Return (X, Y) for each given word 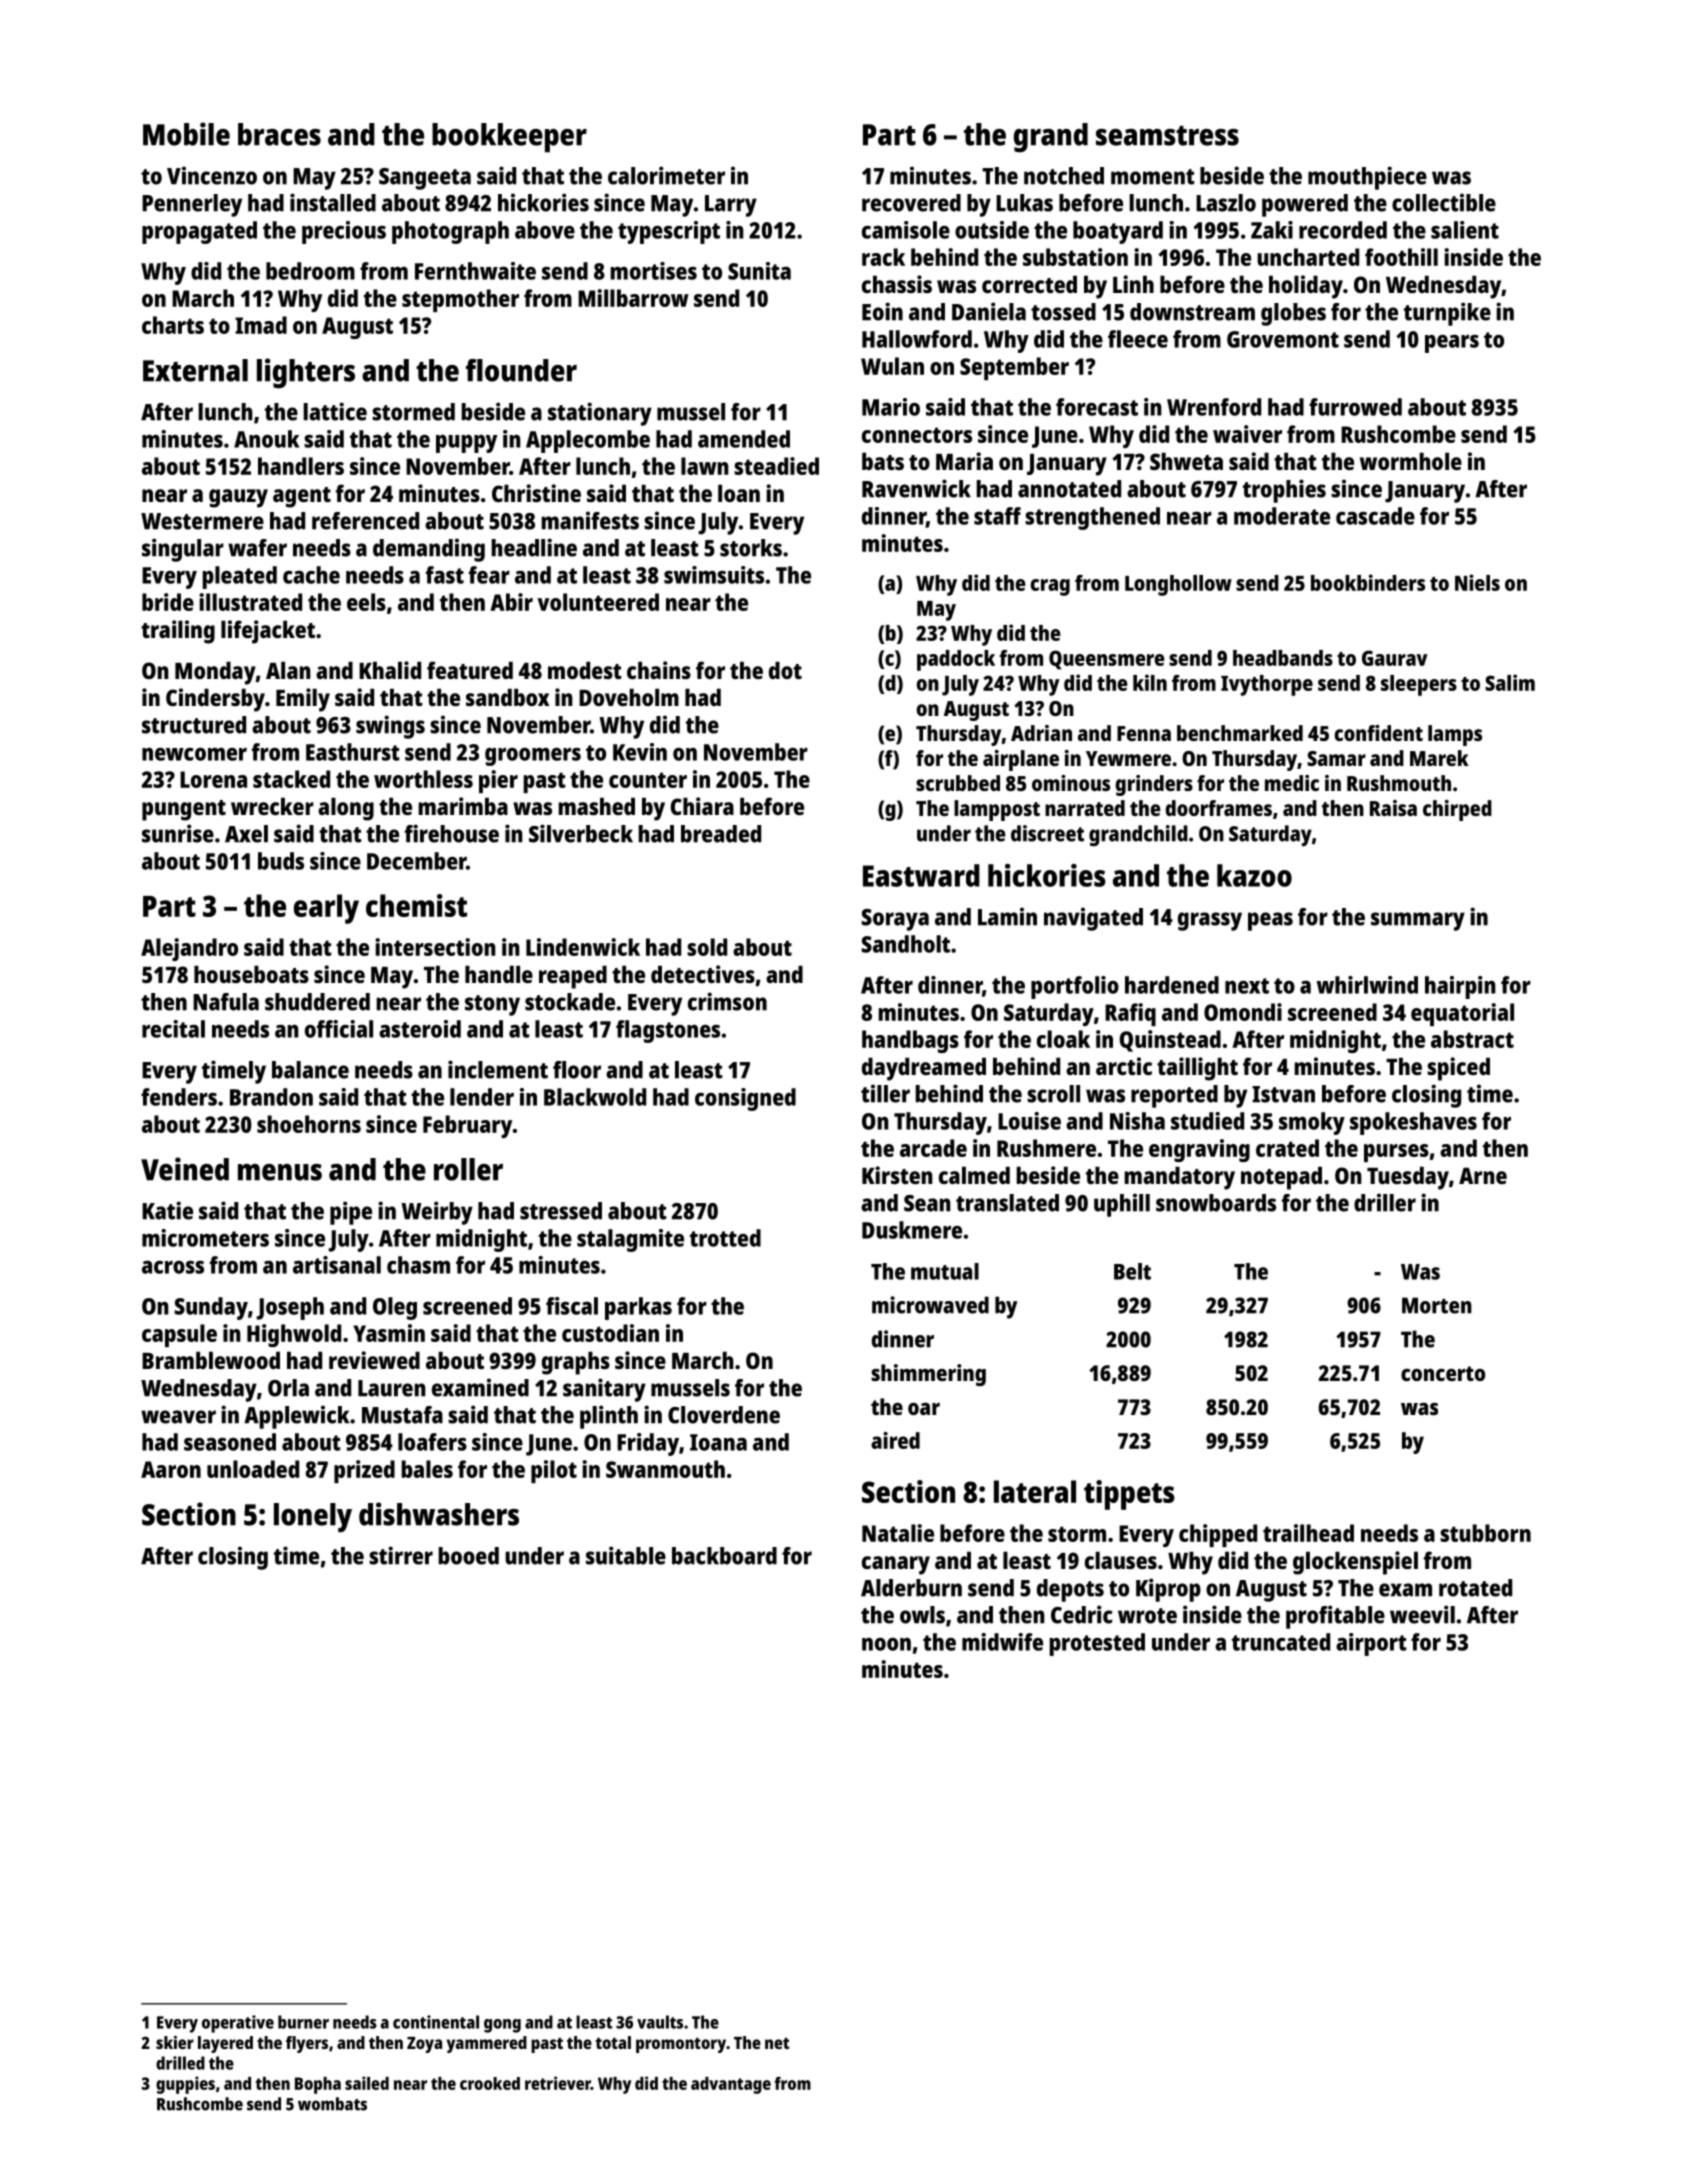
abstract (1472, 1039)
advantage (731, 2085)
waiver (1247, 434)
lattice (335, 411)
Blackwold (595, 1097)
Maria (964, 461)
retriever (558, 2083)
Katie (167, 1210)
